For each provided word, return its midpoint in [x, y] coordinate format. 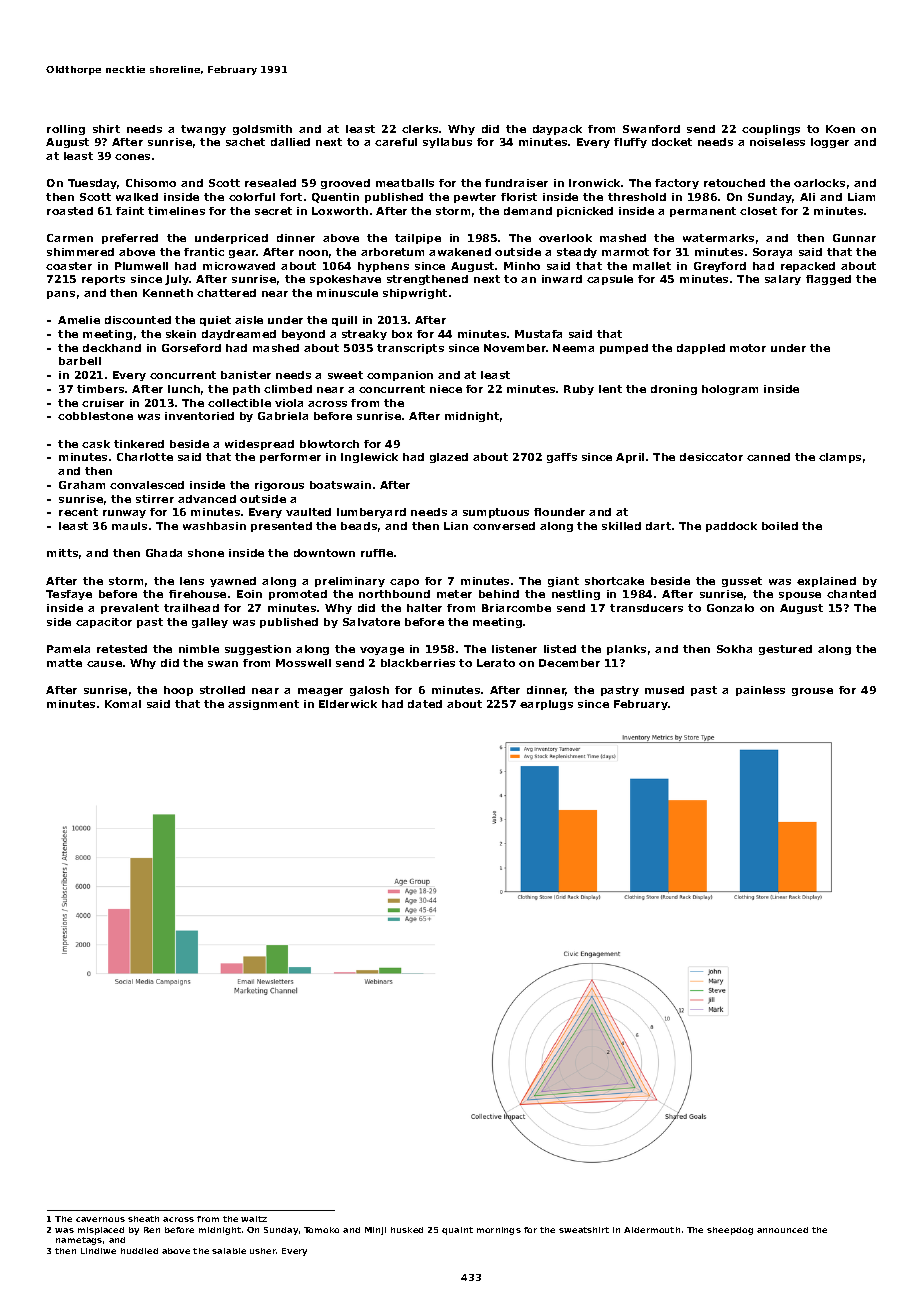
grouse [812, 692]
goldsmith [262, 130]
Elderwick [348, 704]
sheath [143, 1219]
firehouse [197, 594]
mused [664, 690]
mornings [499, 1231]
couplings [771, 130]
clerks [420, 129]
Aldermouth [652, 1230]
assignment [263, 705]
